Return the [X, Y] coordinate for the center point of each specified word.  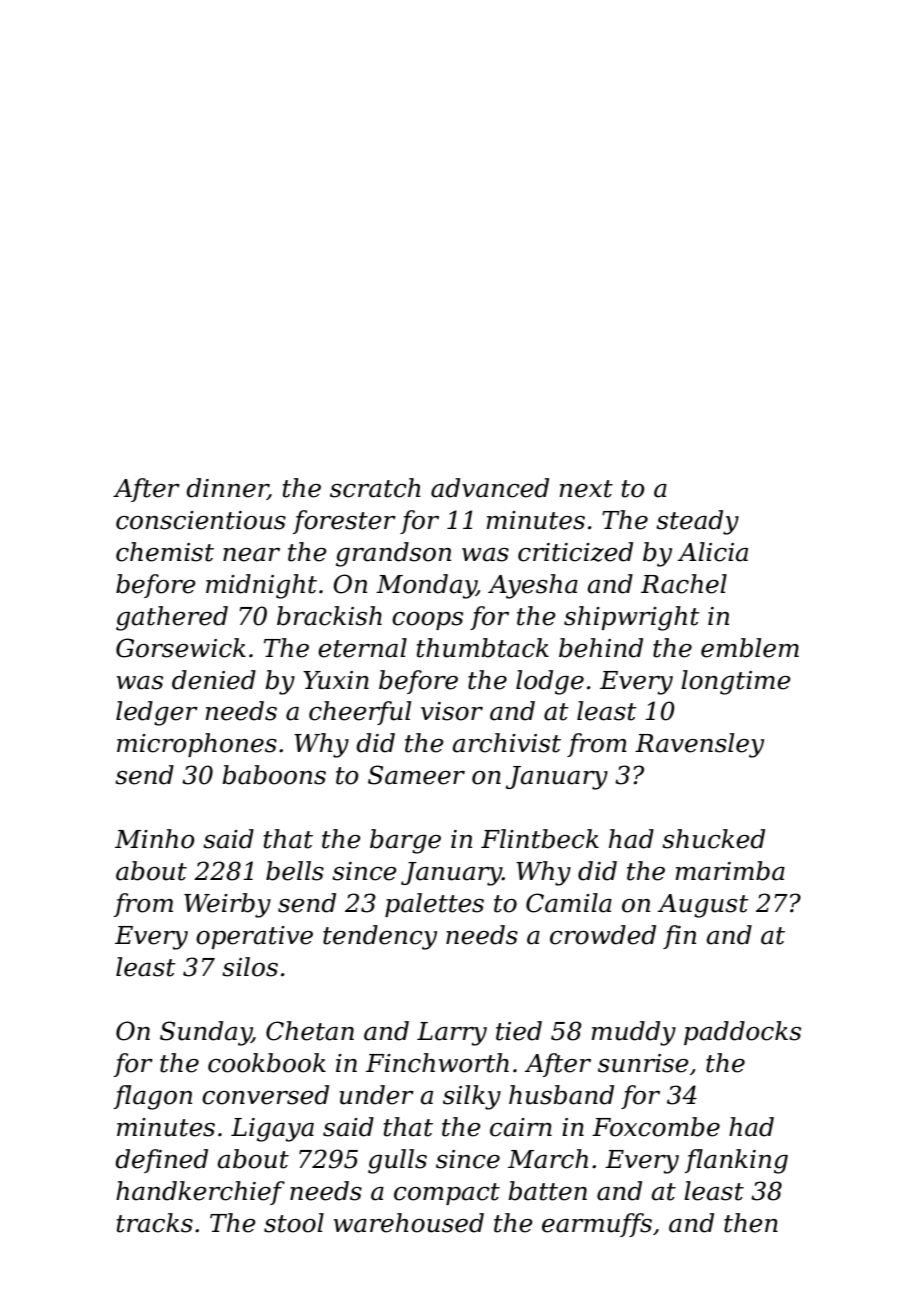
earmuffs [597, 1225]
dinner [227, 489]
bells [295, 871]
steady [697, 522]
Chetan [310, 1031]
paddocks [742, 1033]
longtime [736, 682]
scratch [375, 488]
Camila [569, 903]
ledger [157, 713]
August [703, 906]
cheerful [360, 713]
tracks [155, 1223]
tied [519, 1031]
